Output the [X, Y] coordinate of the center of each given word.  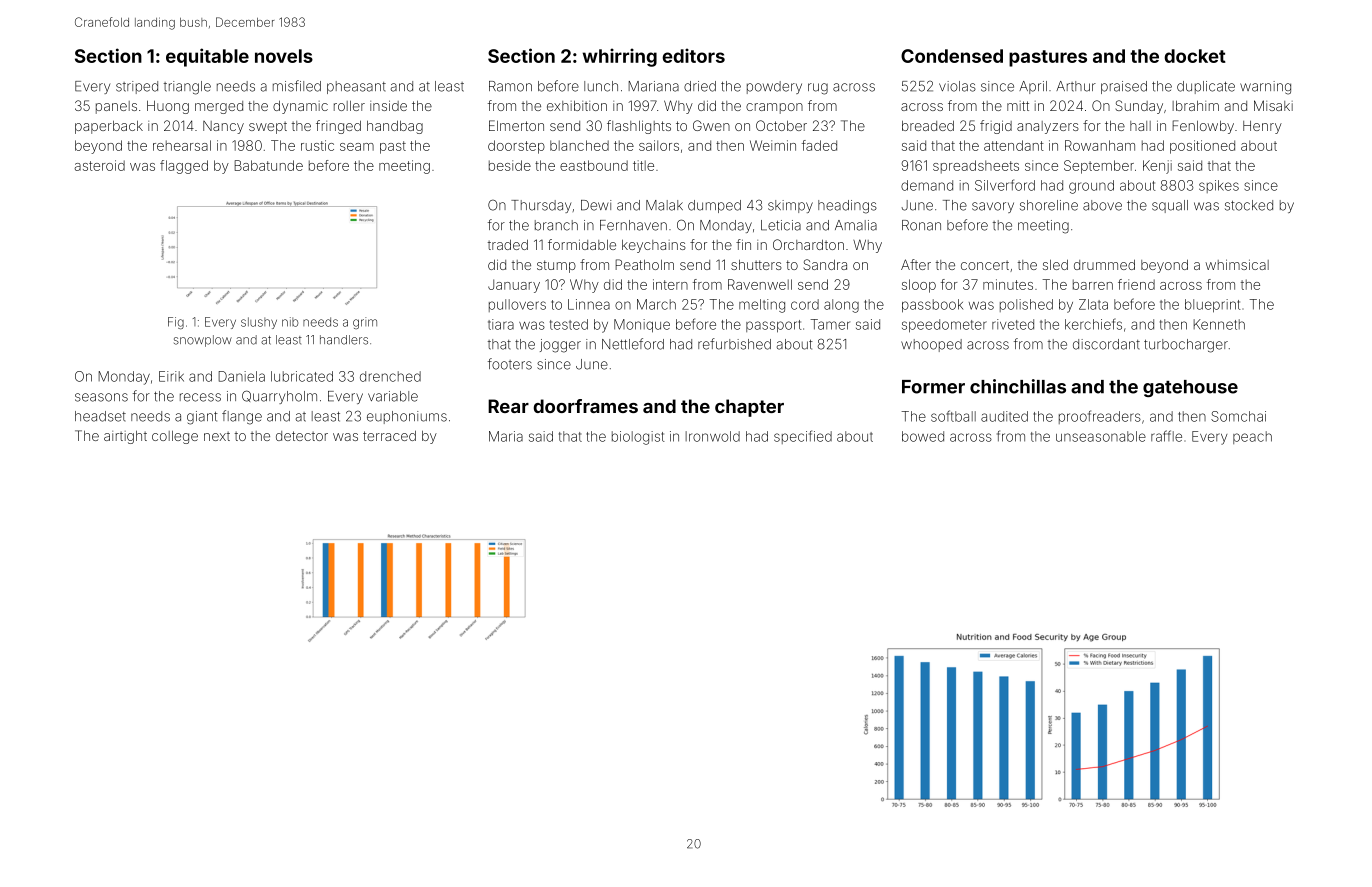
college [175, 437]
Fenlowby [1203, 127]
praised [1124, 87]
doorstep [516, 147]
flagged [184, 167]
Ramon [510, 86]
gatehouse [1190, 388]
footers [510, 364]
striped [137, 87]
